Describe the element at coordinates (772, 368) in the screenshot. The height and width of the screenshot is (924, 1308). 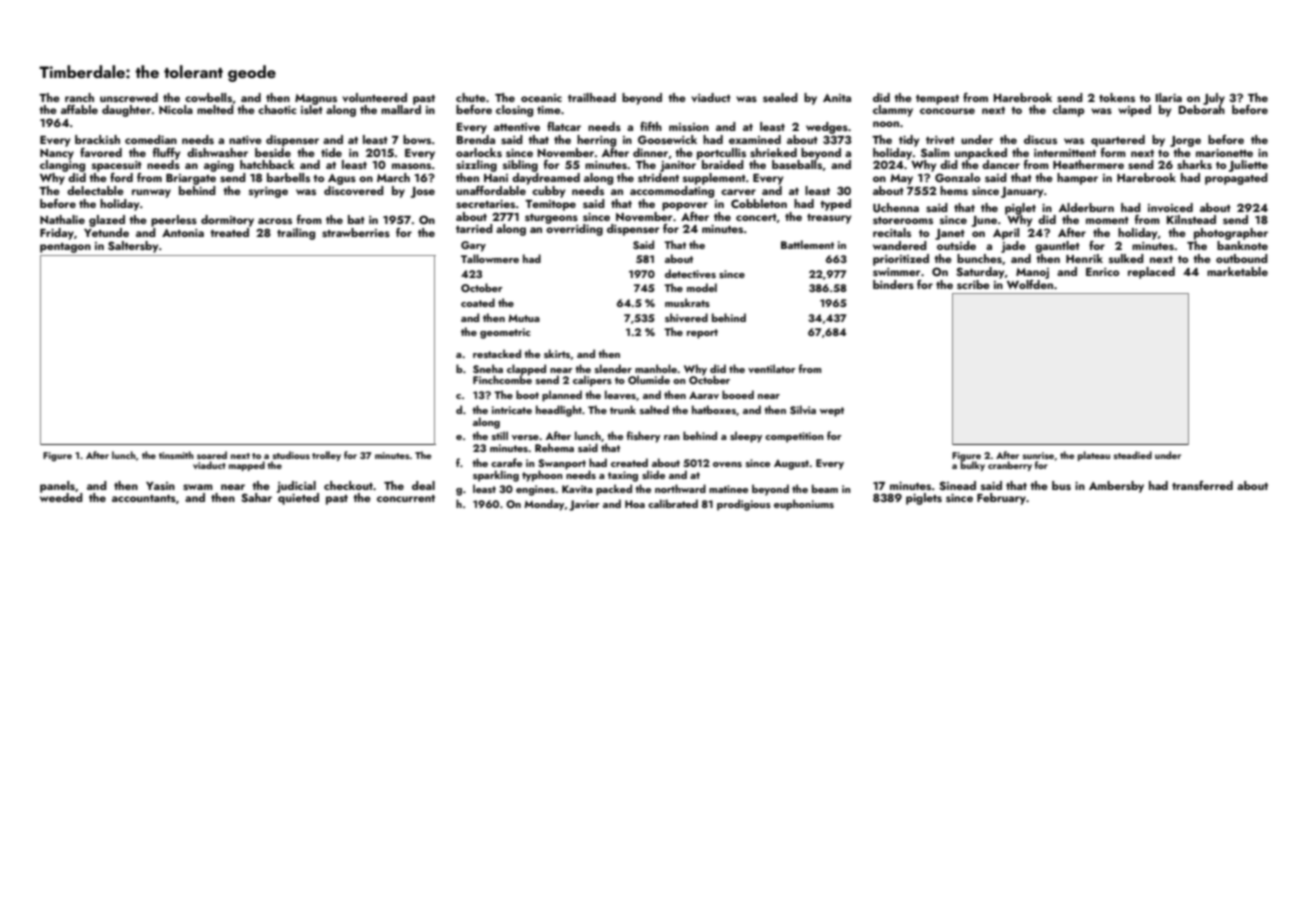
I see `ventilator` at that location.
